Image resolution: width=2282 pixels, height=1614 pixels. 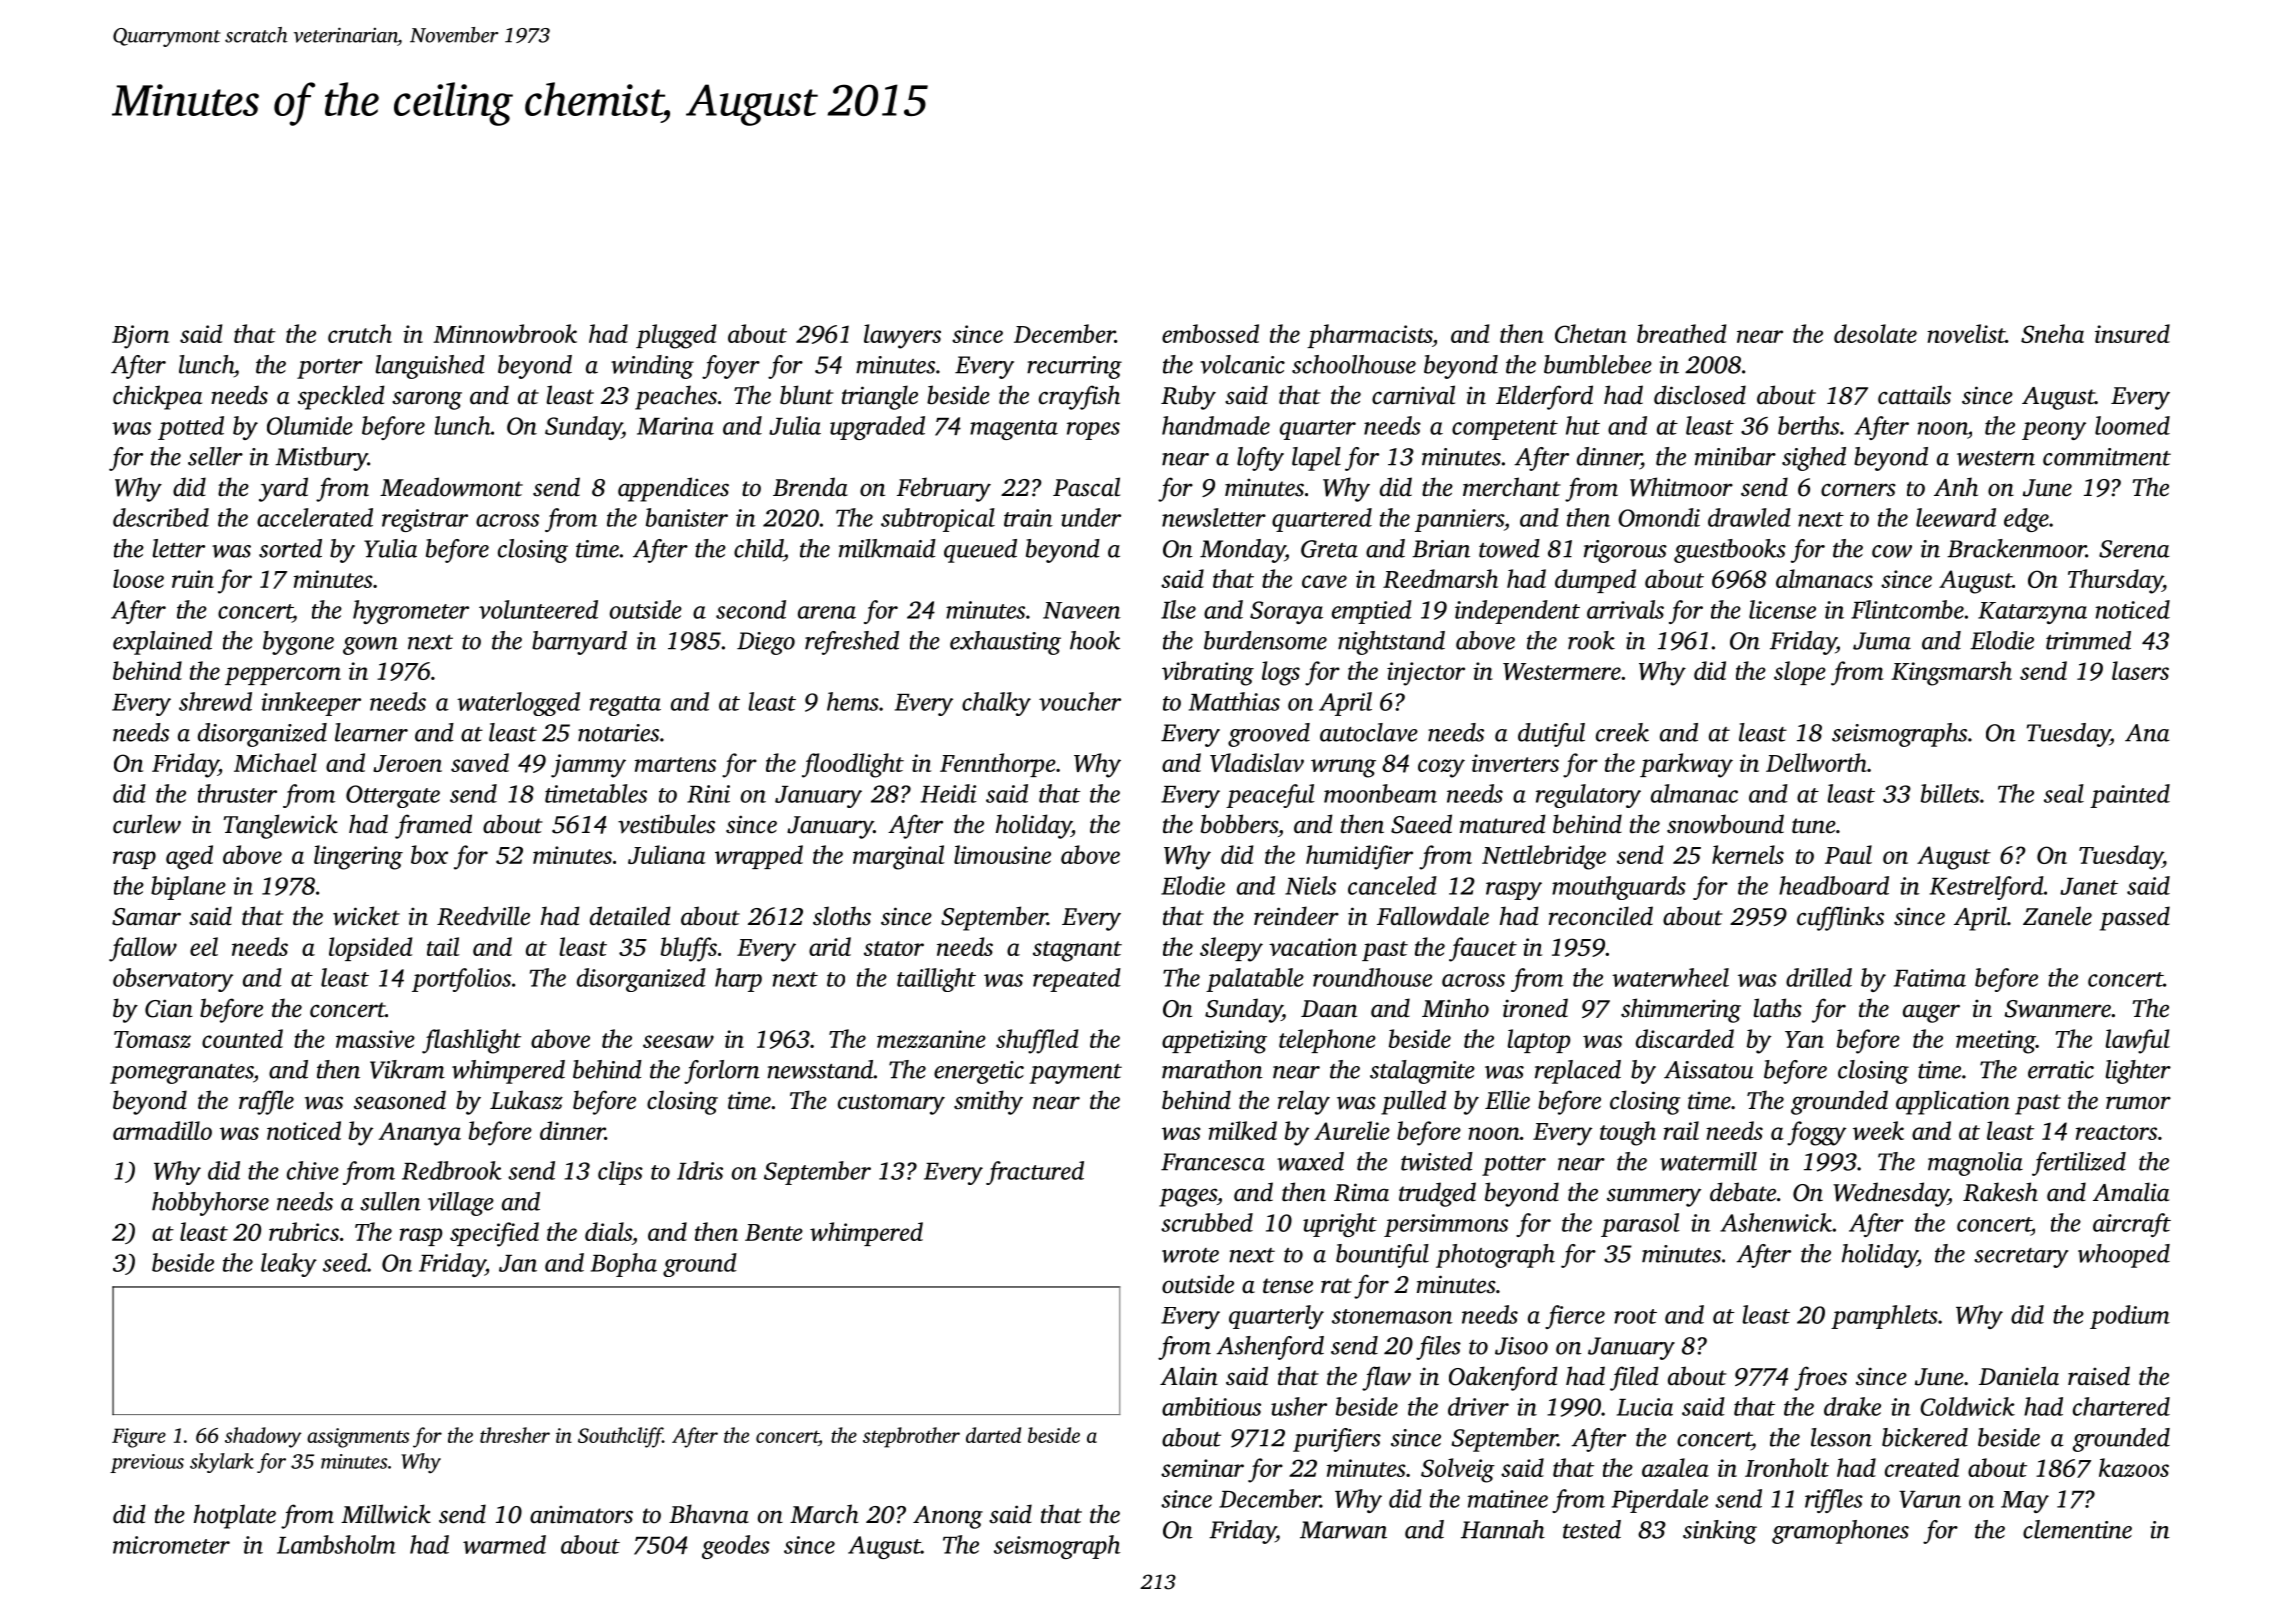 I want to click on volunteered, so click(x=538, y=609).
